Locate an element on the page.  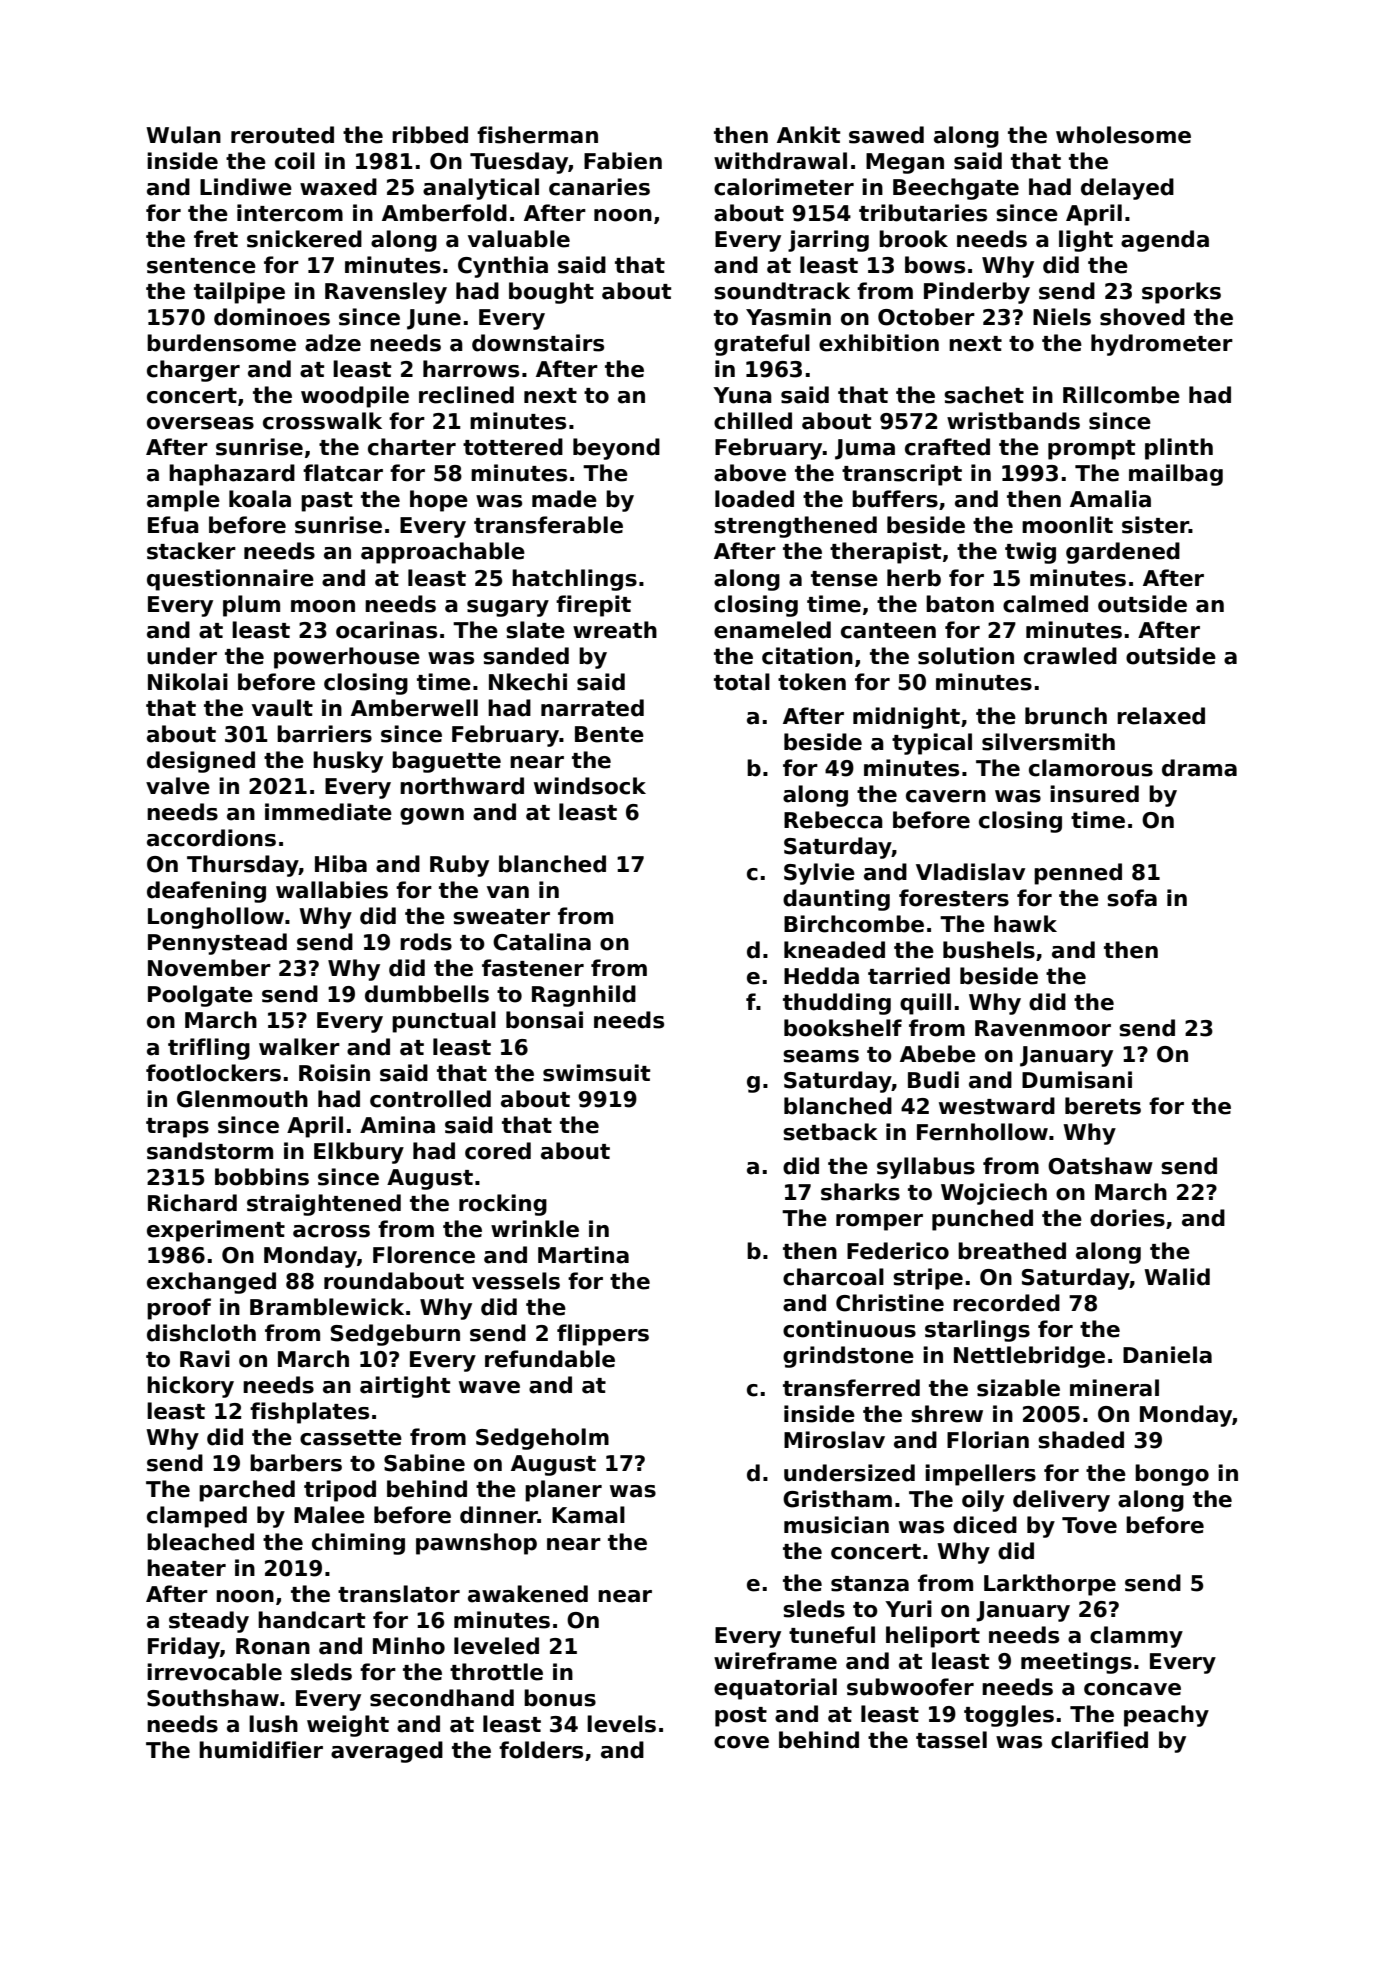
chilled is located at coordinates (753, 421).
